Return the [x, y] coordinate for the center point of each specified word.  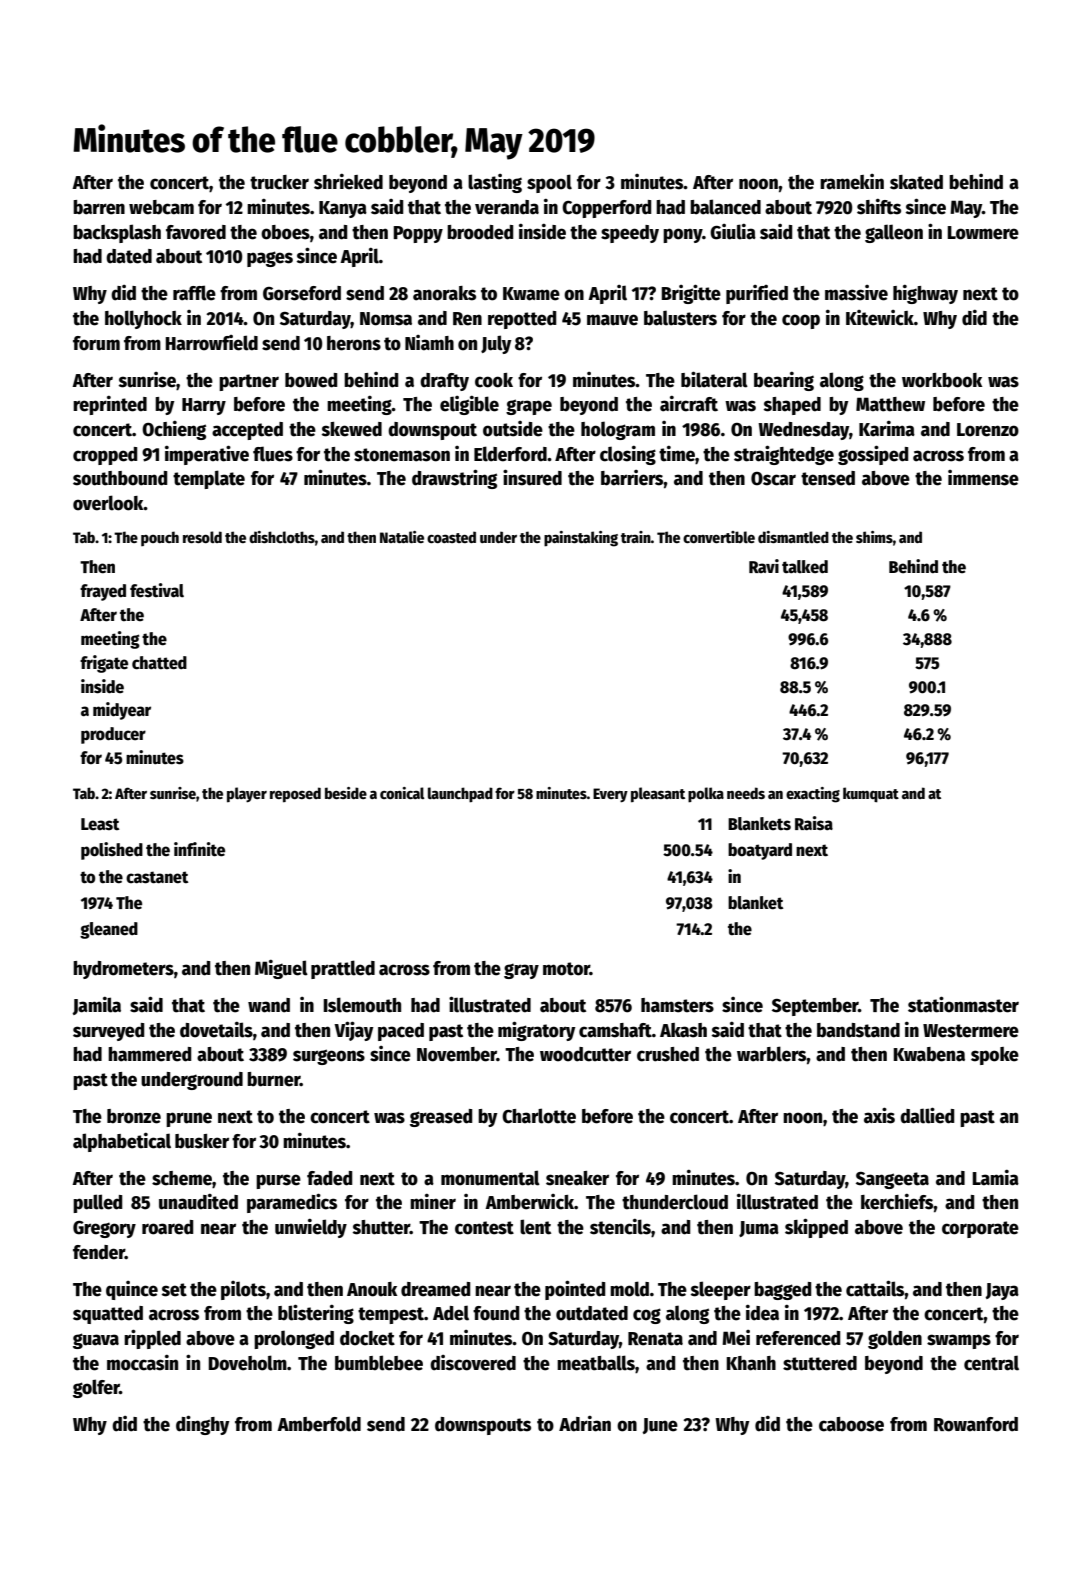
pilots [243, 1290]
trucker [279, 182]
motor [566, 969]
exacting [813, 795]
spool [549, 183]
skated [916, 182]
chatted [159, 663]
